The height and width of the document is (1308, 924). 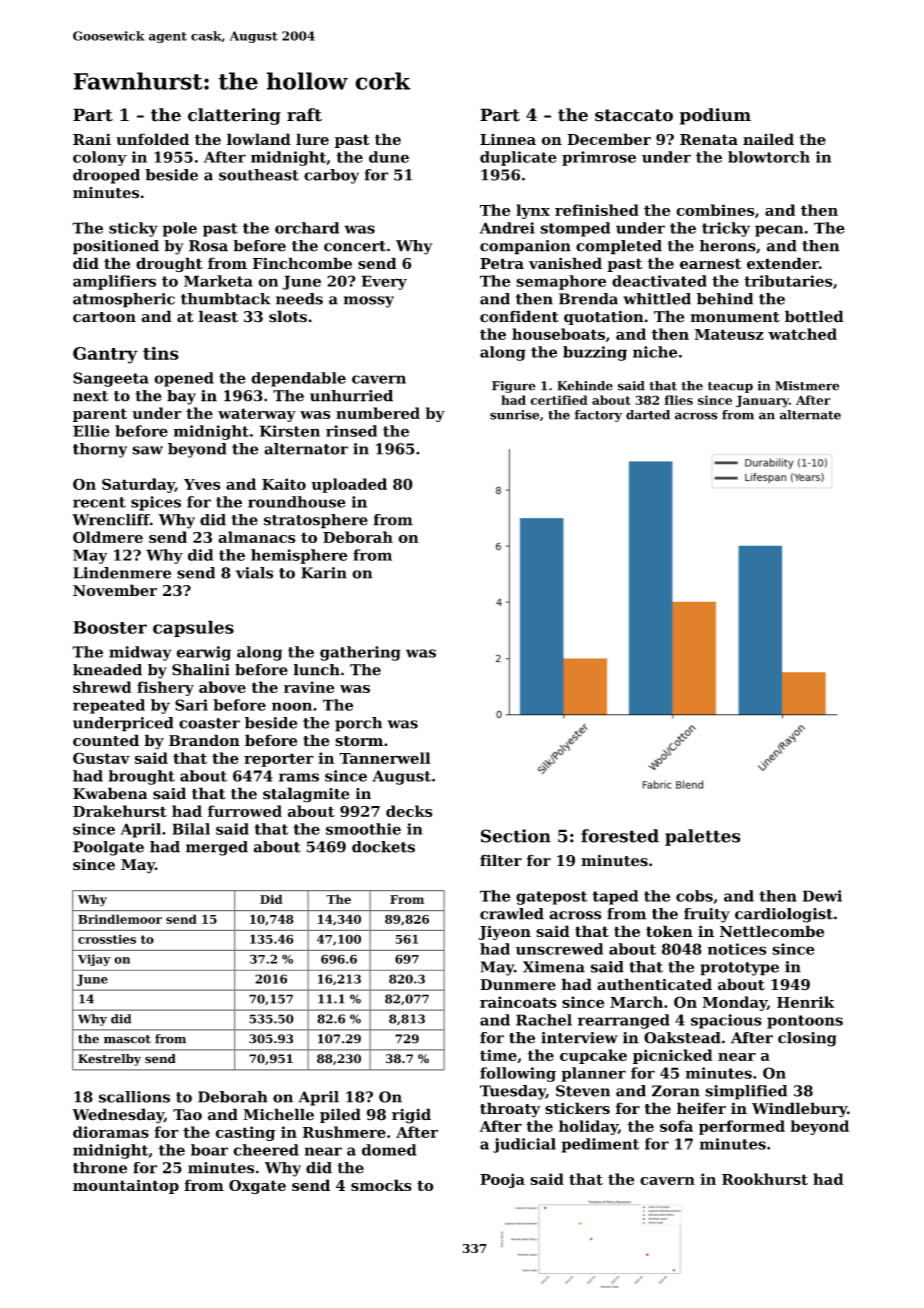 What do you see at coordinates (92, 139) in the document?
I see `Rani` at bounding box center [92, 139].
